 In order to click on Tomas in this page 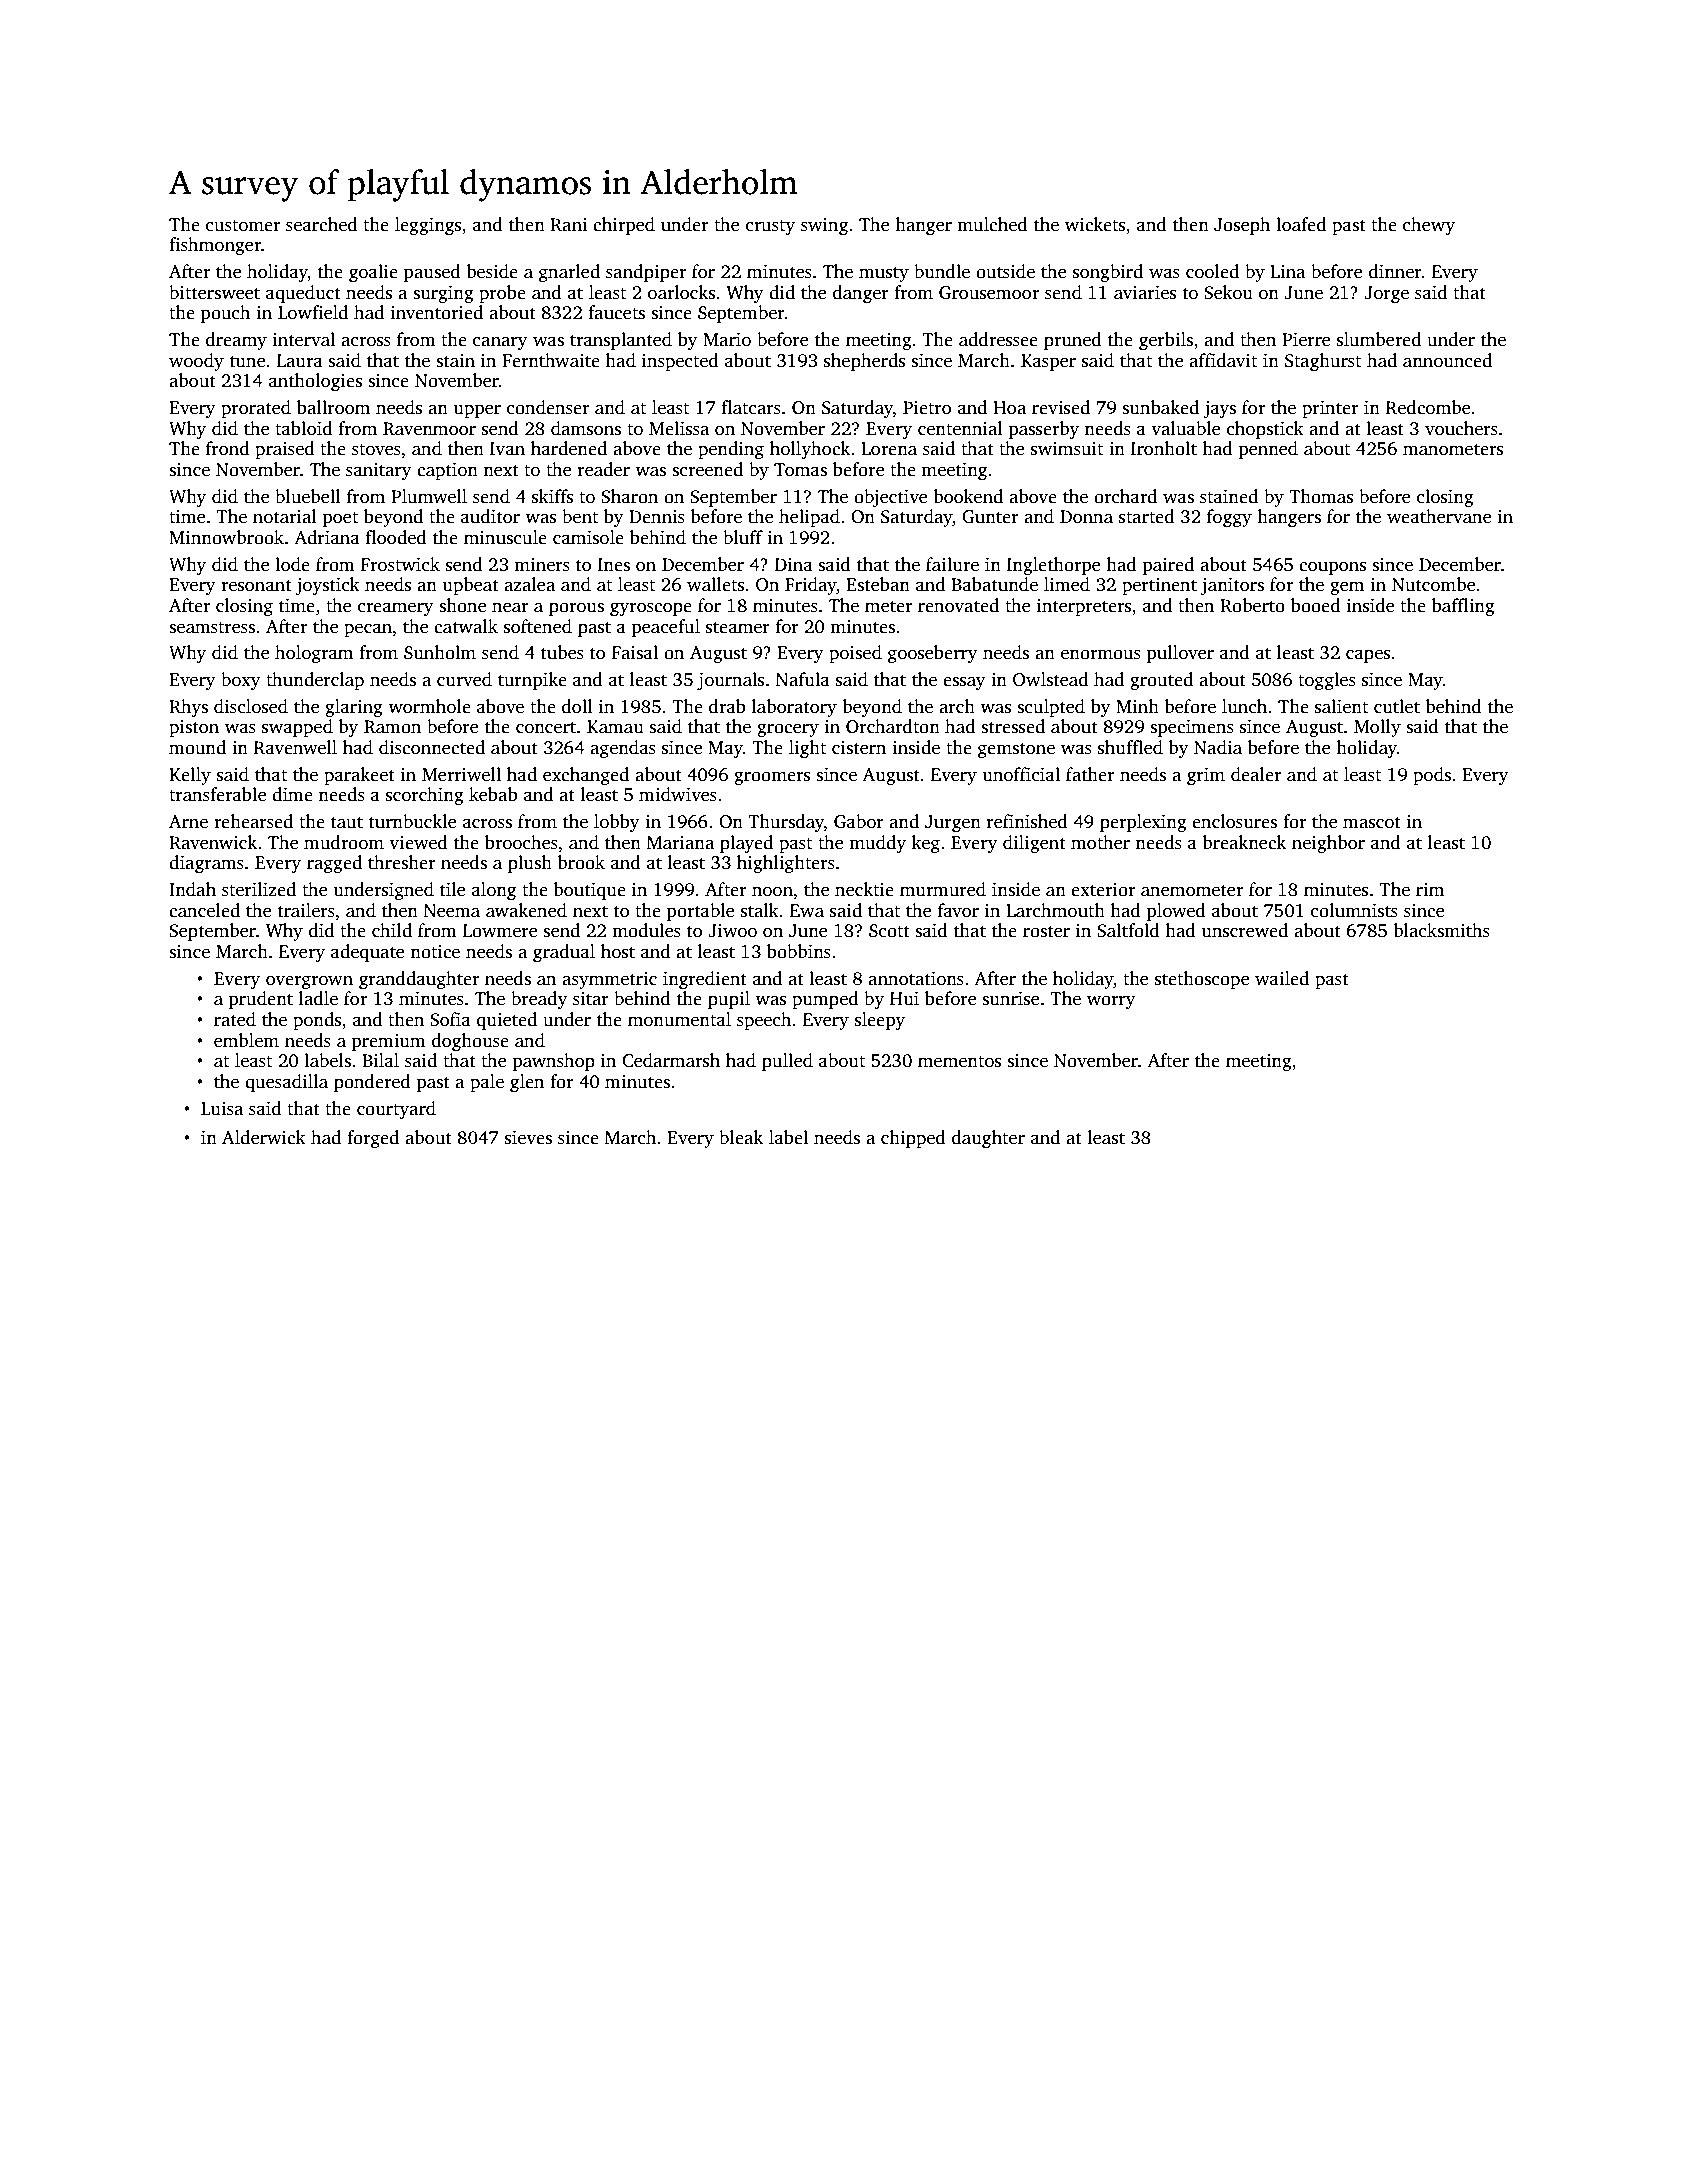, I will do `click(800, 470)`.
